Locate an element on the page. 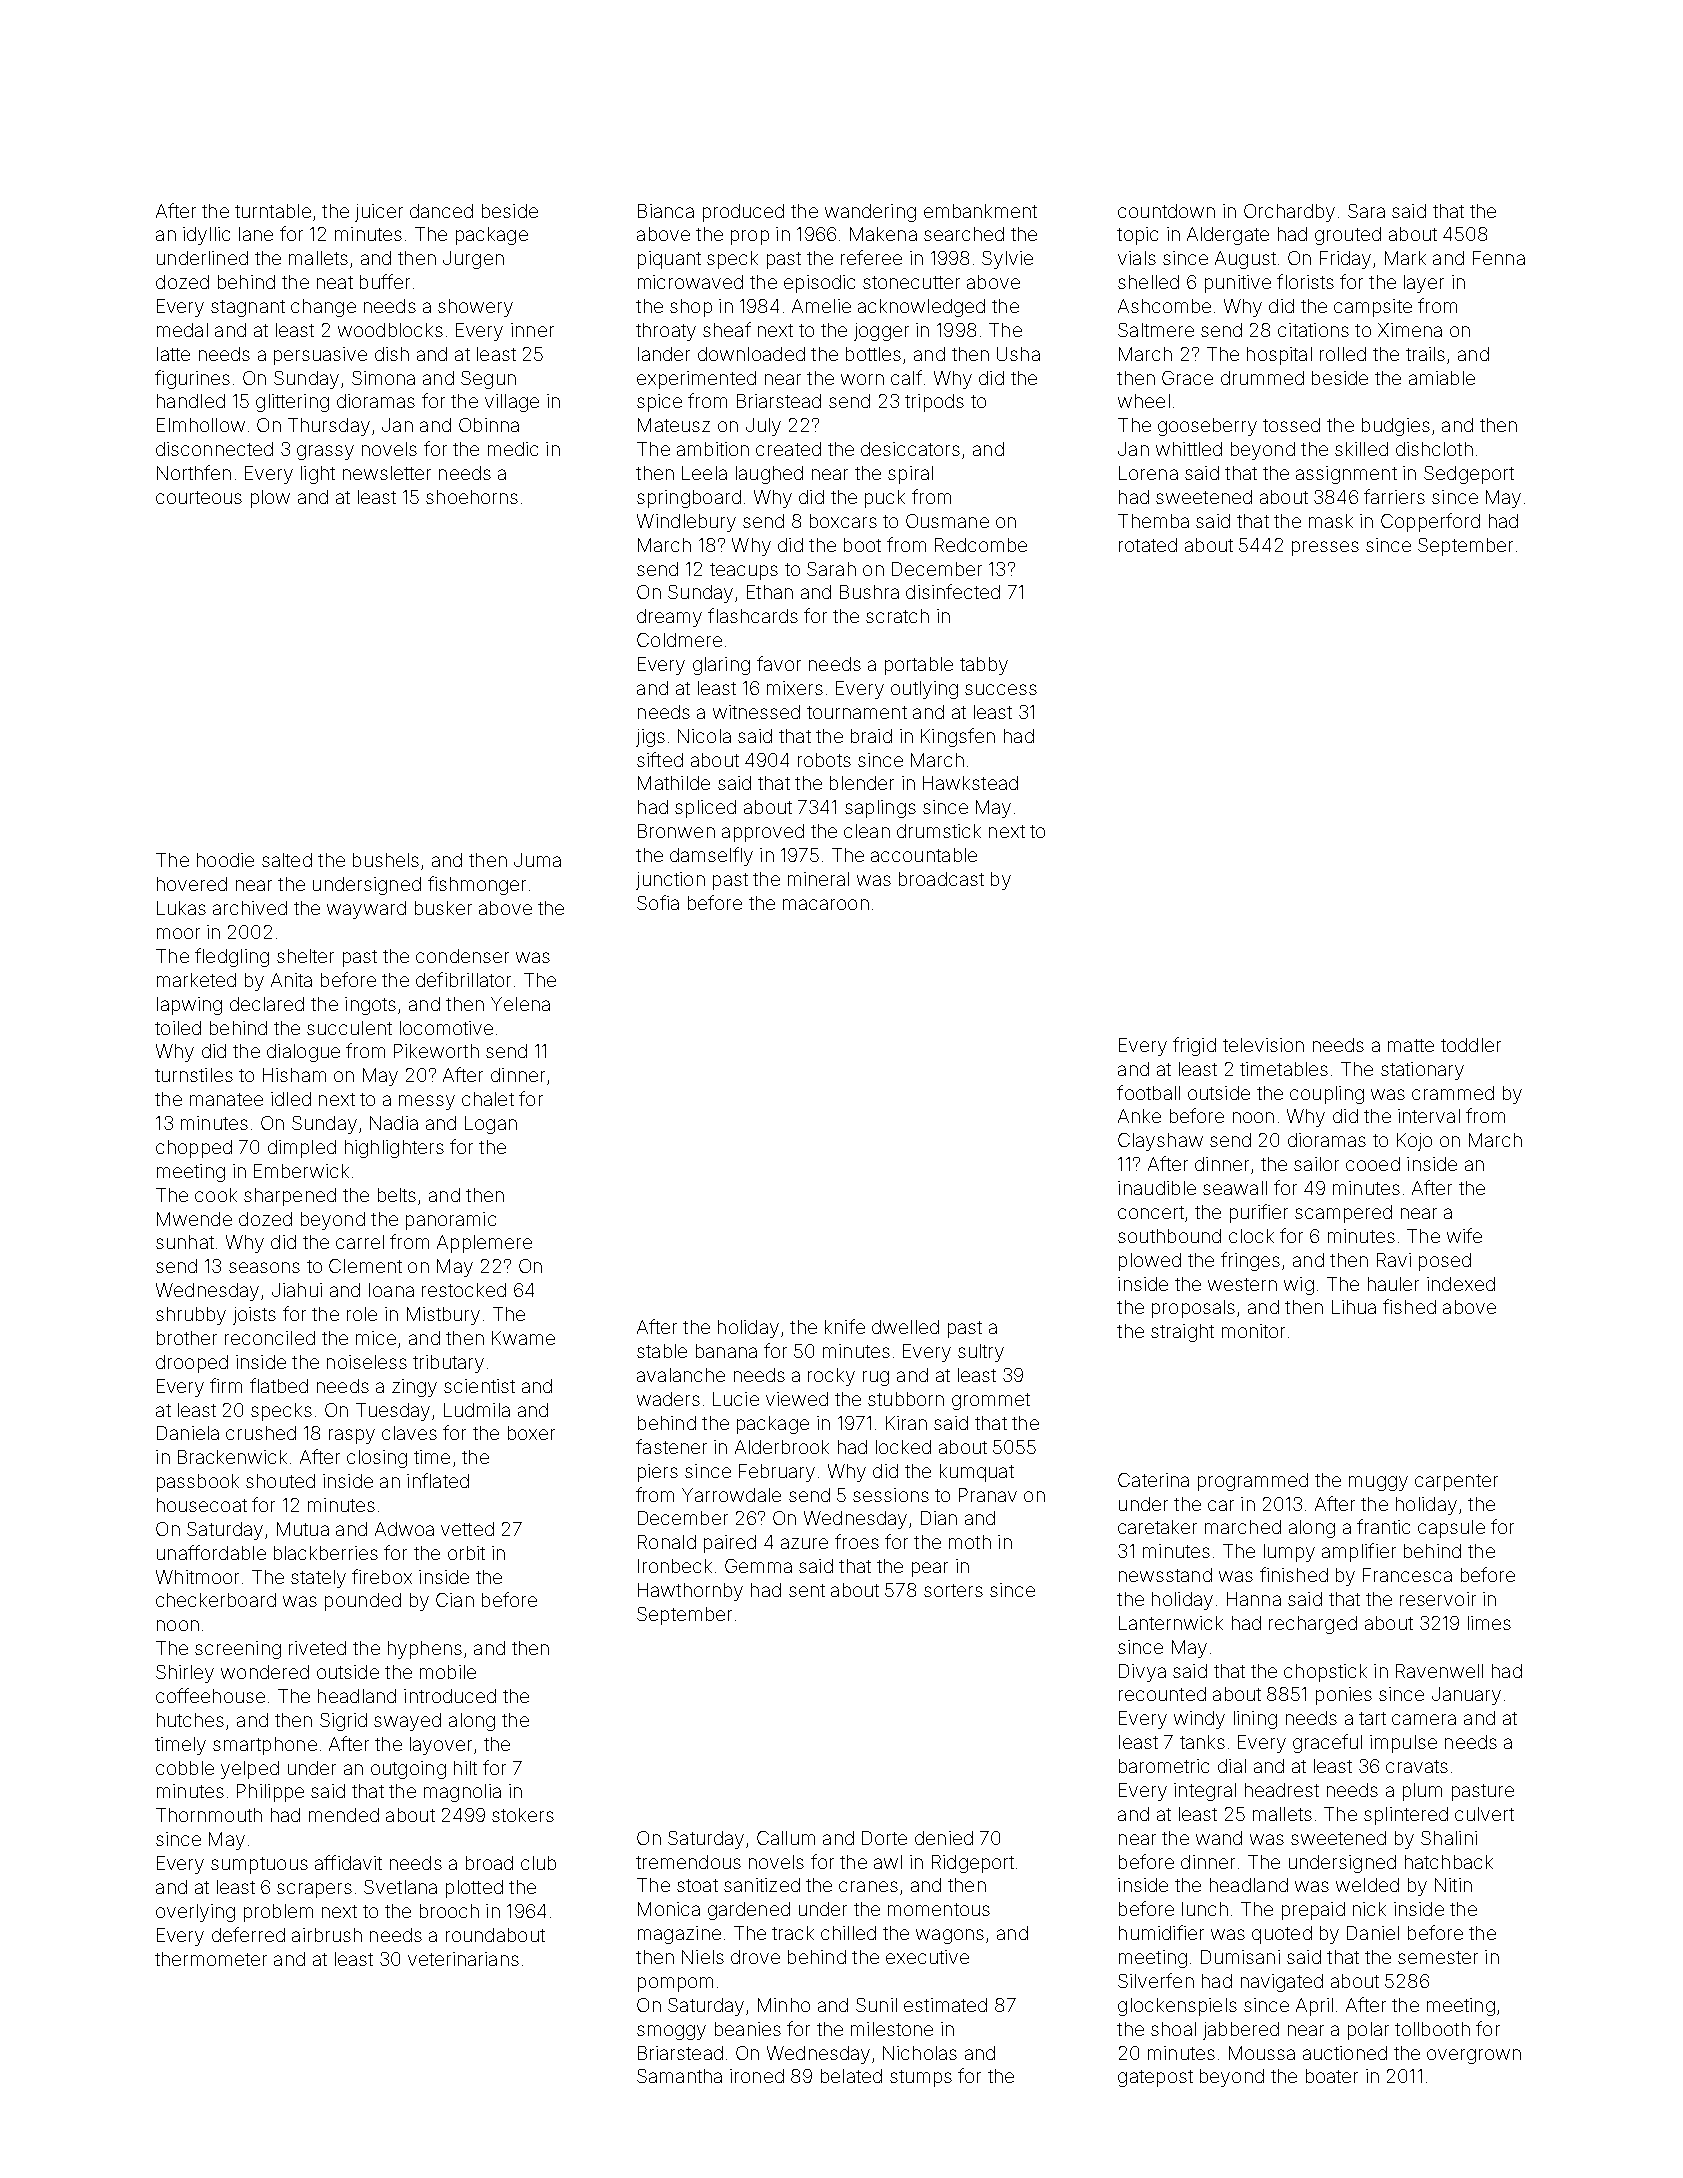 This image has width=1683, height=2178. reservoir is located at coordinates (1438, 1599).
